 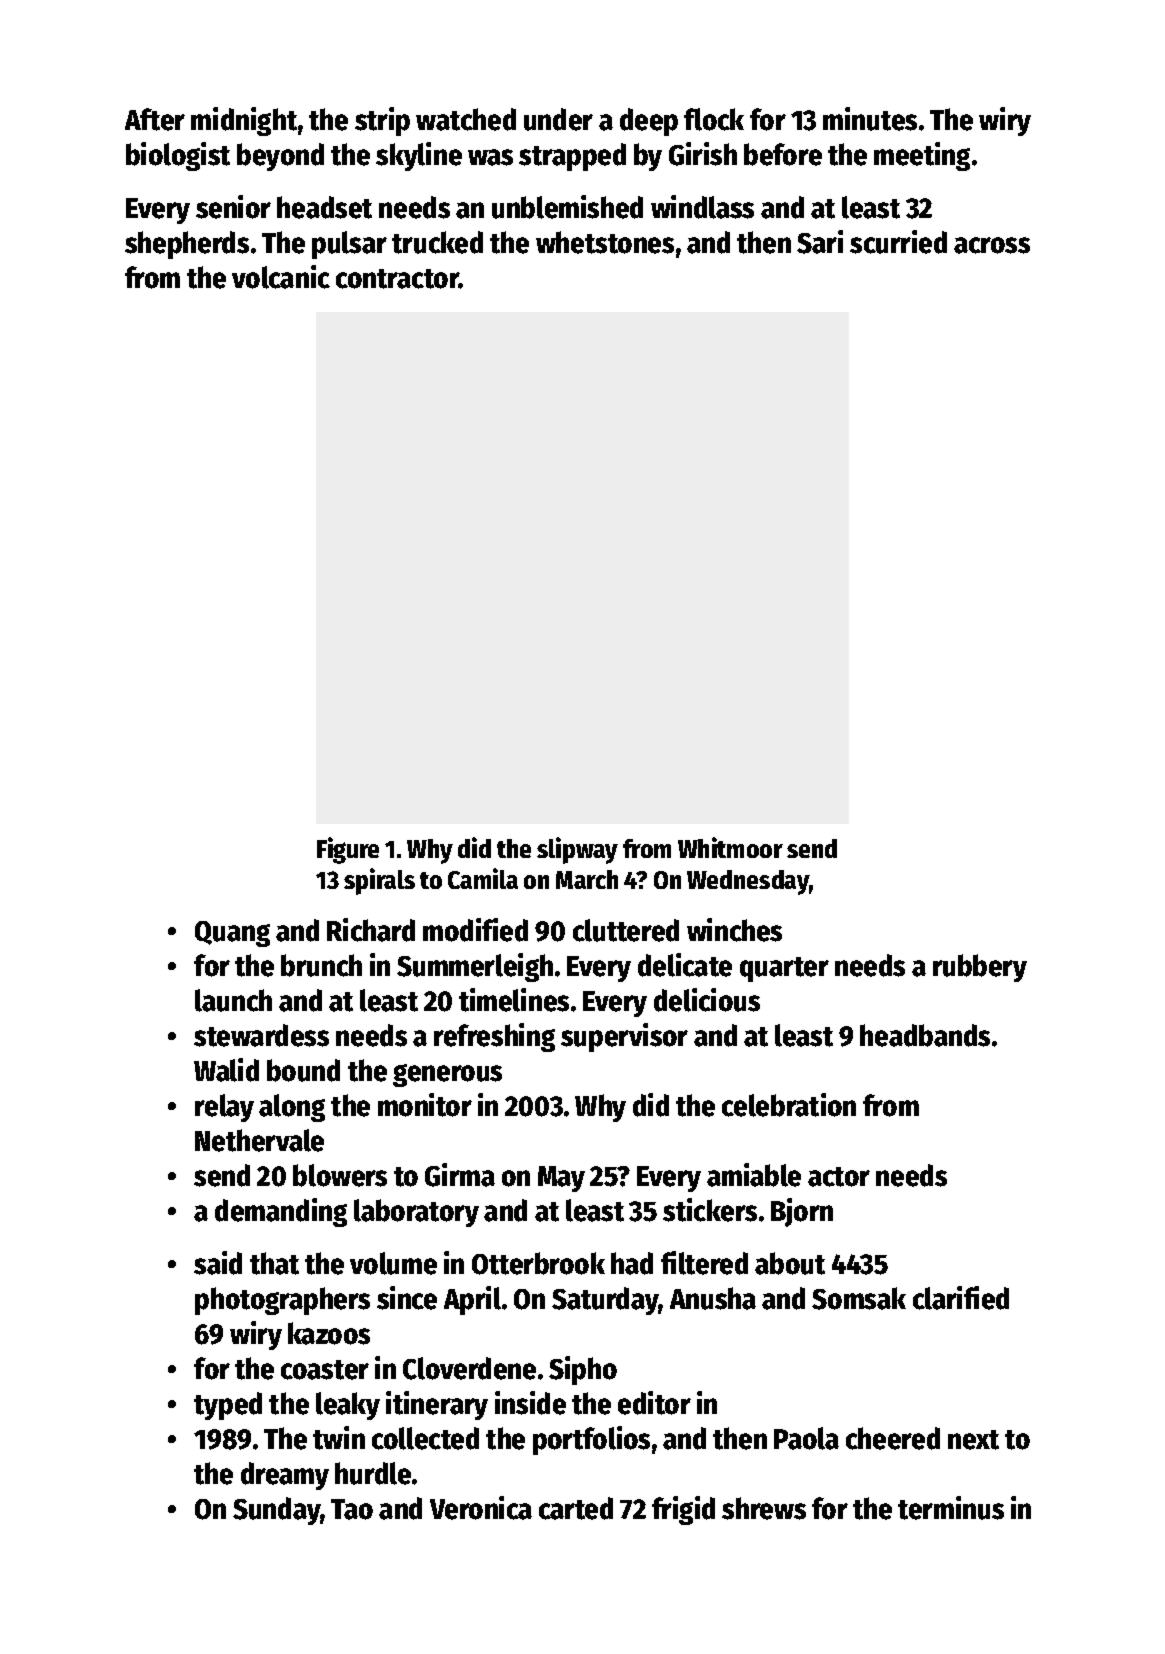 What do you see at coordinates (228, 1406) in the document?
I see `typed` at bounding box center [228, 1406].
